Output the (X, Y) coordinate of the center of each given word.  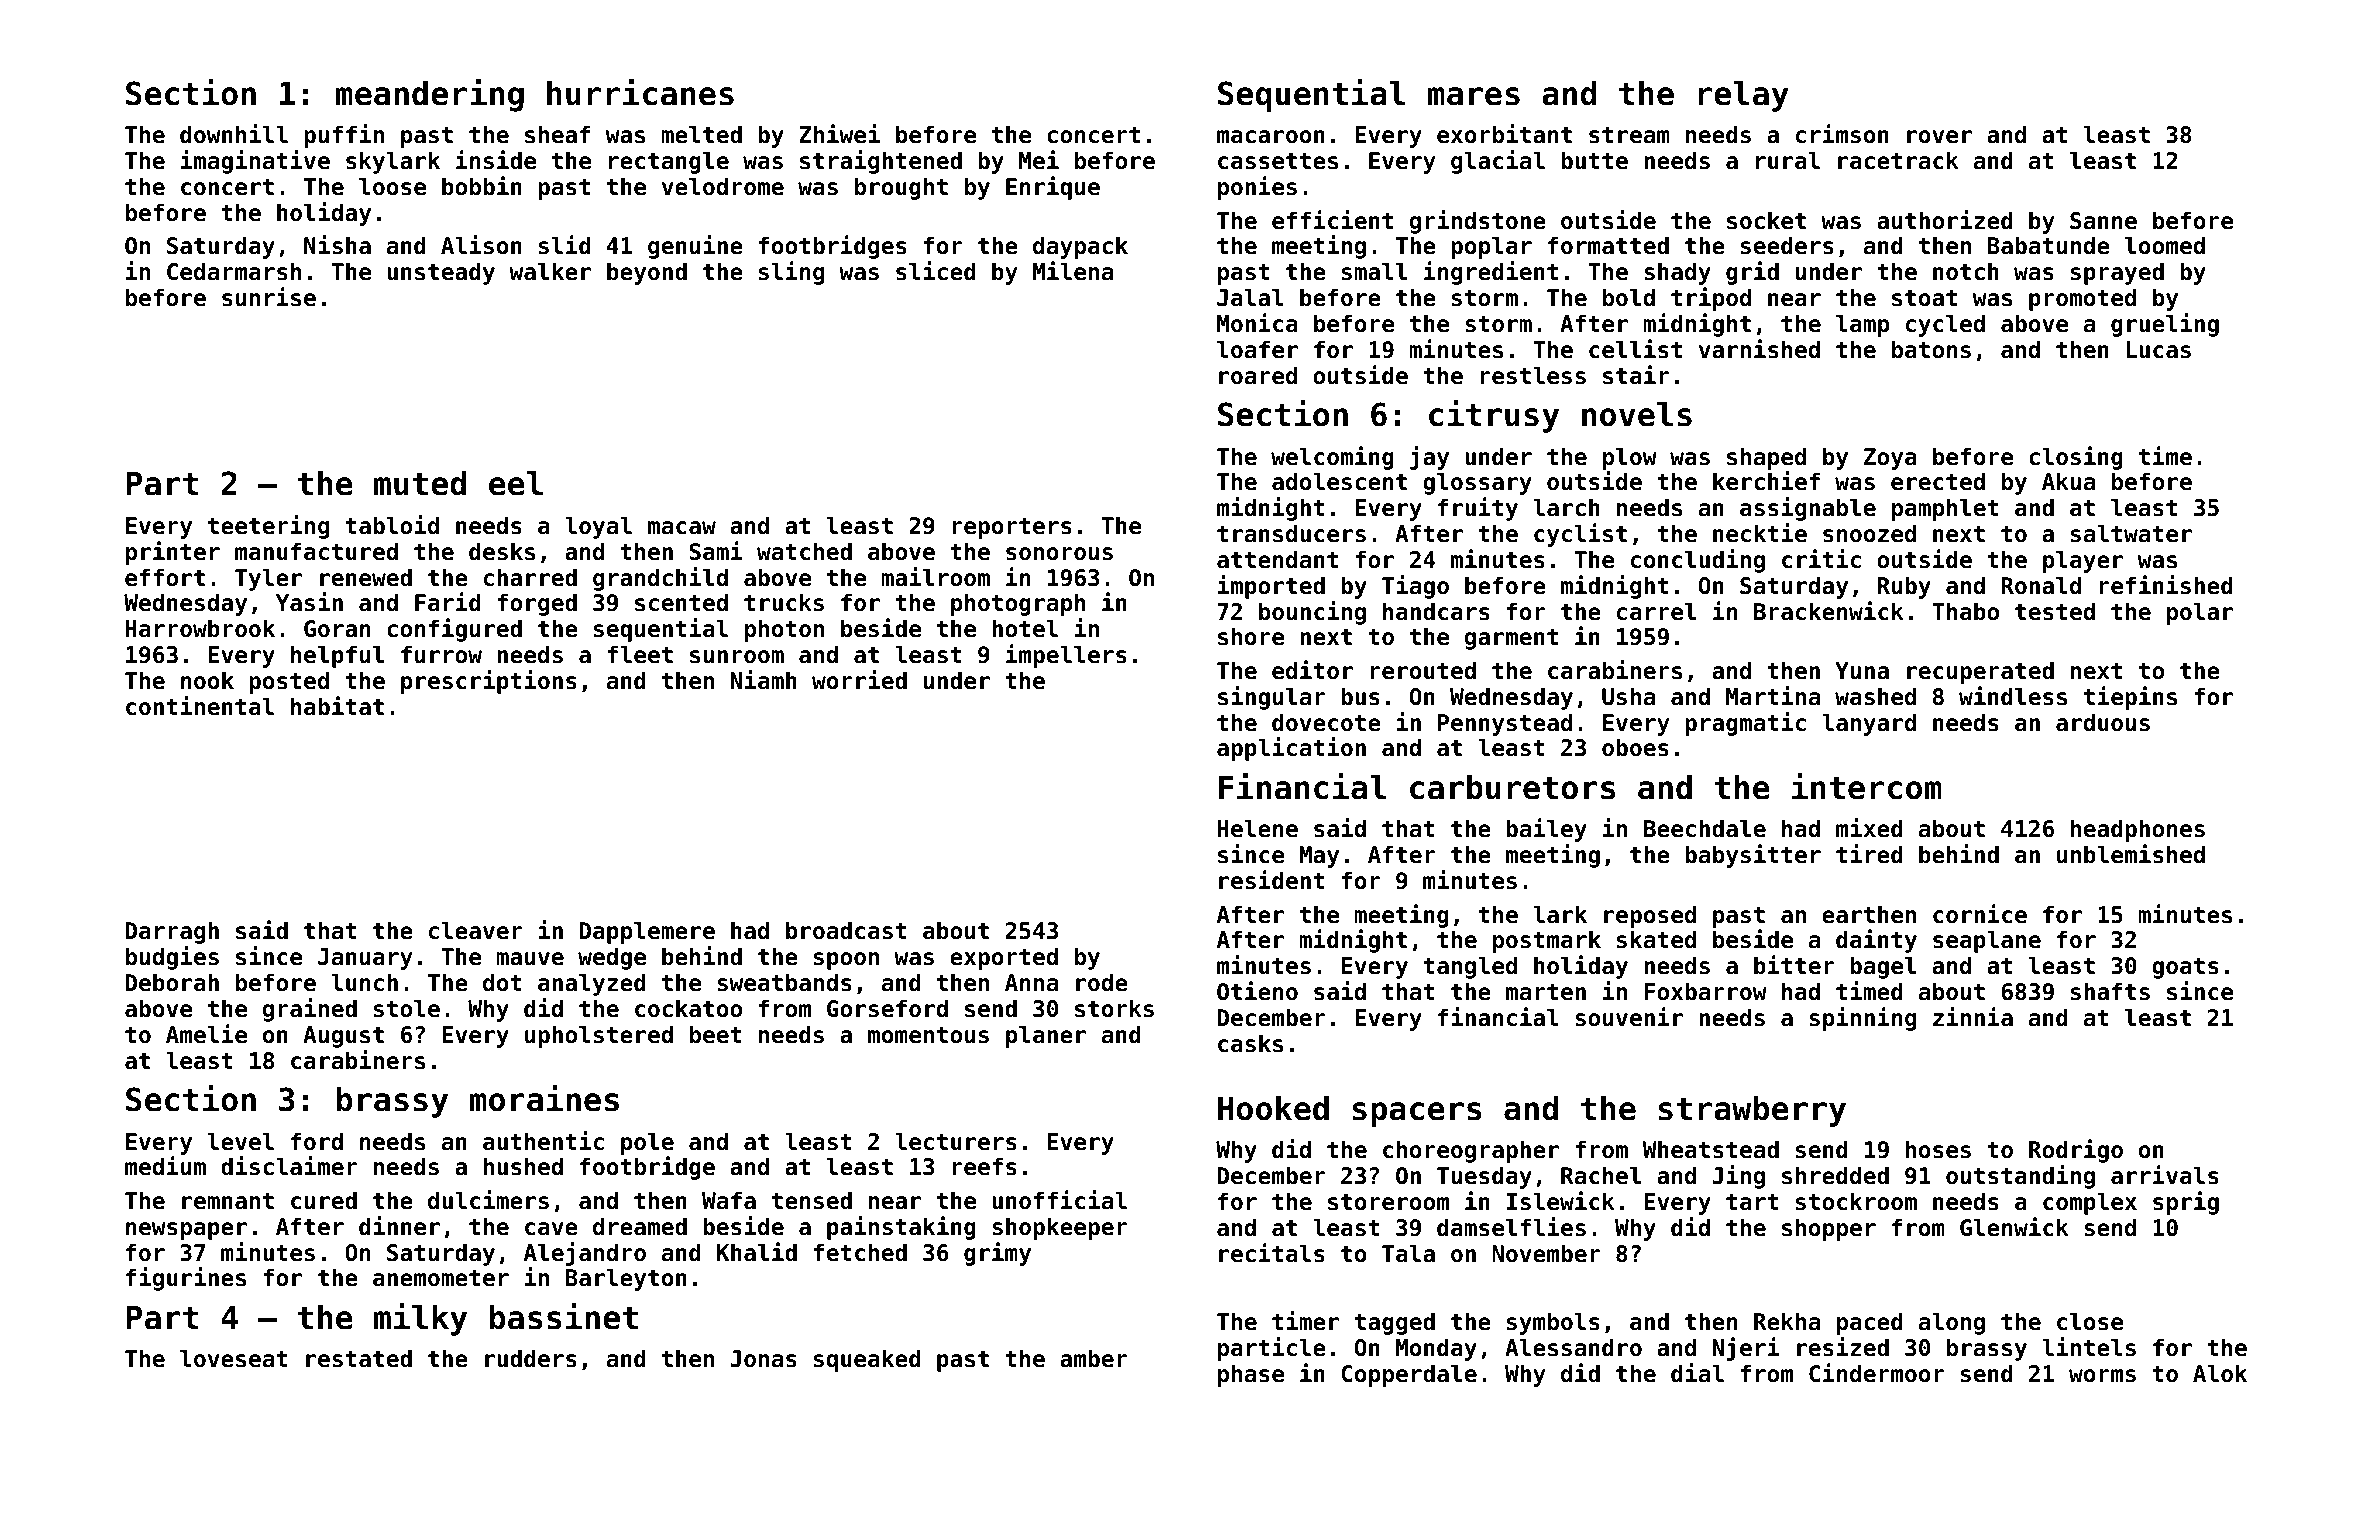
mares (1474, 96)
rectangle (669, 162)
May (1319, 857)
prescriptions (489, 682)
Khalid (757, 1252)
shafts (2110, 991)
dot (502, 982)
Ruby (1904, 587)
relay (1744, 96)
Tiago (1415, 587)
